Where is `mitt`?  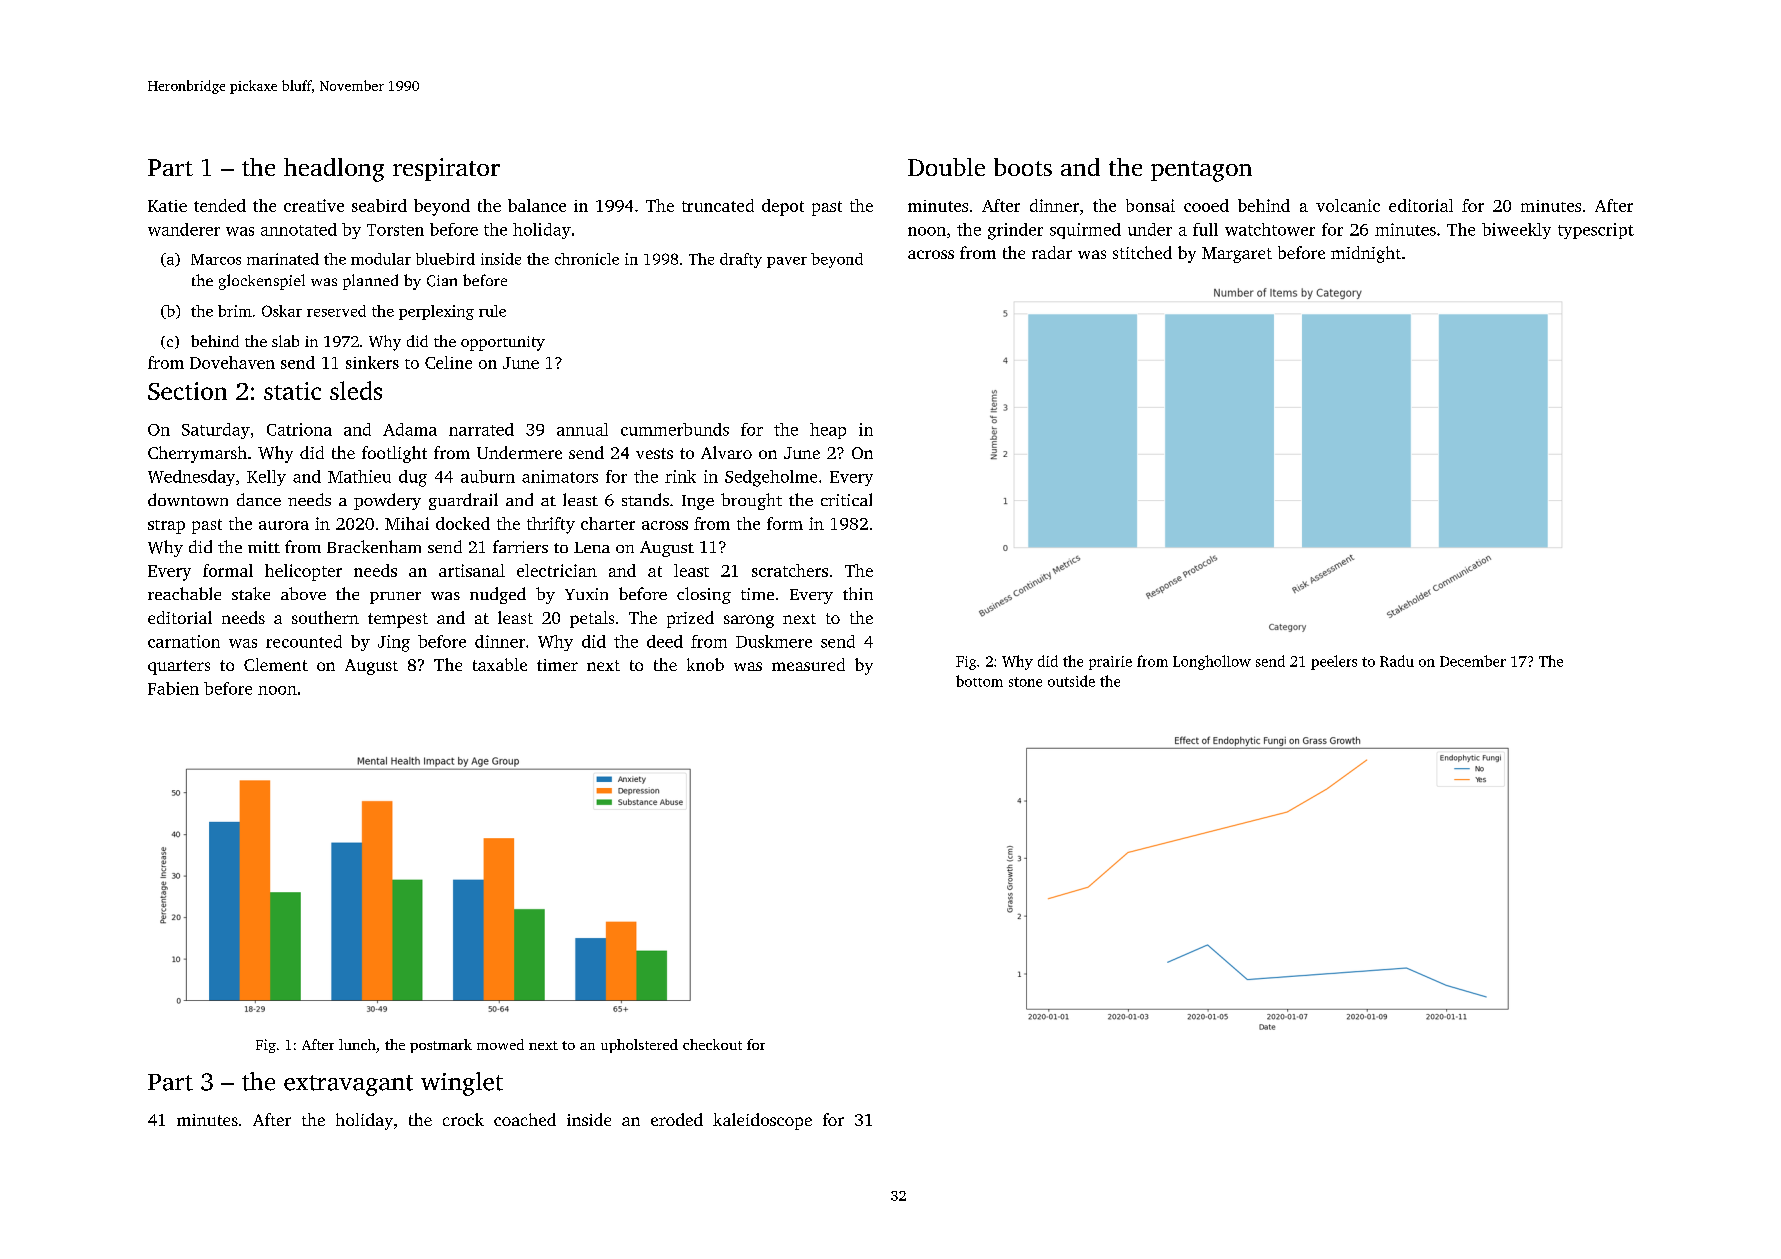
mitt is located at coordinates (264, 547).
